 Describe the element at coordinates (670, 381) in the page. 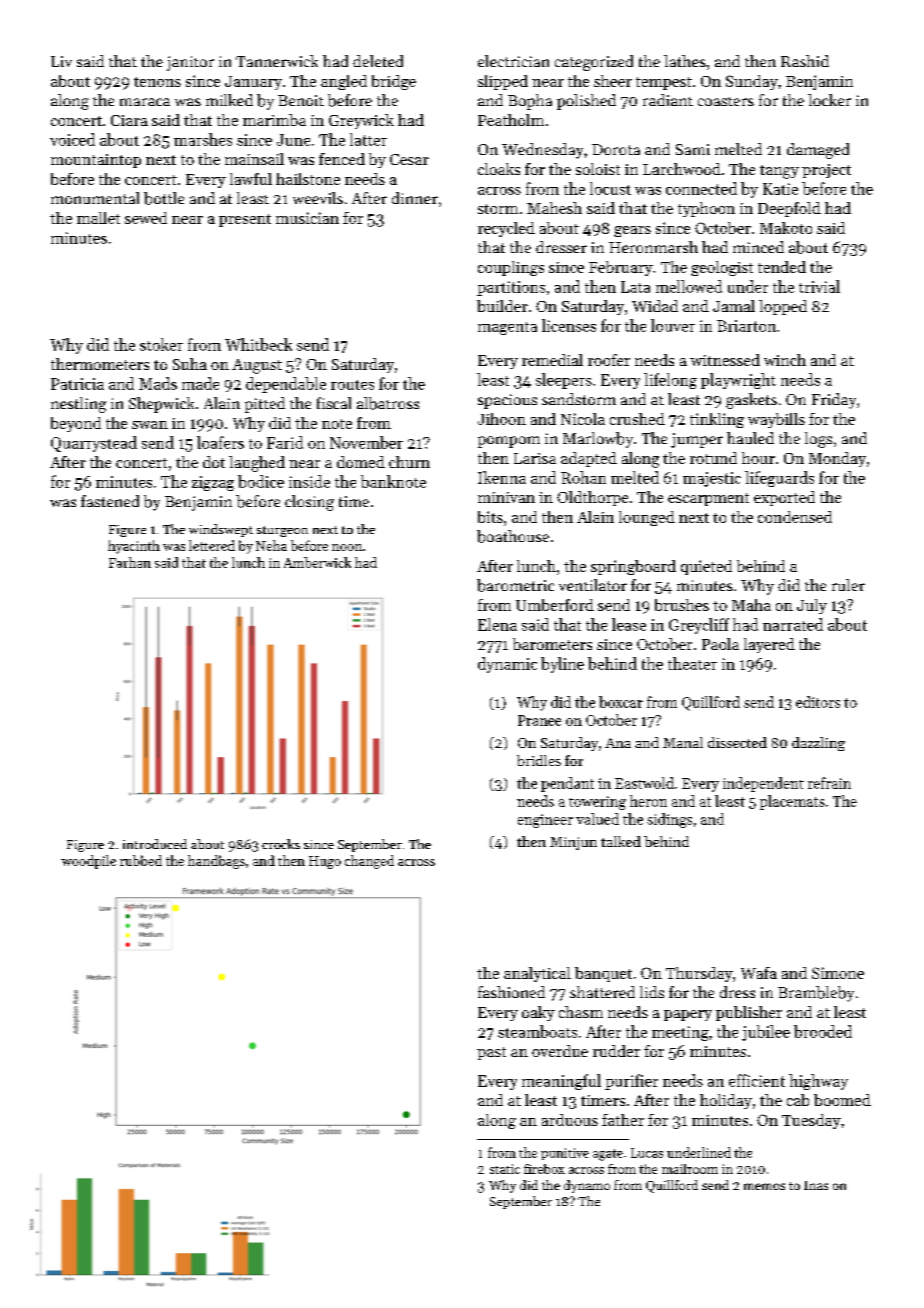

I see `lifelong` at that location.
